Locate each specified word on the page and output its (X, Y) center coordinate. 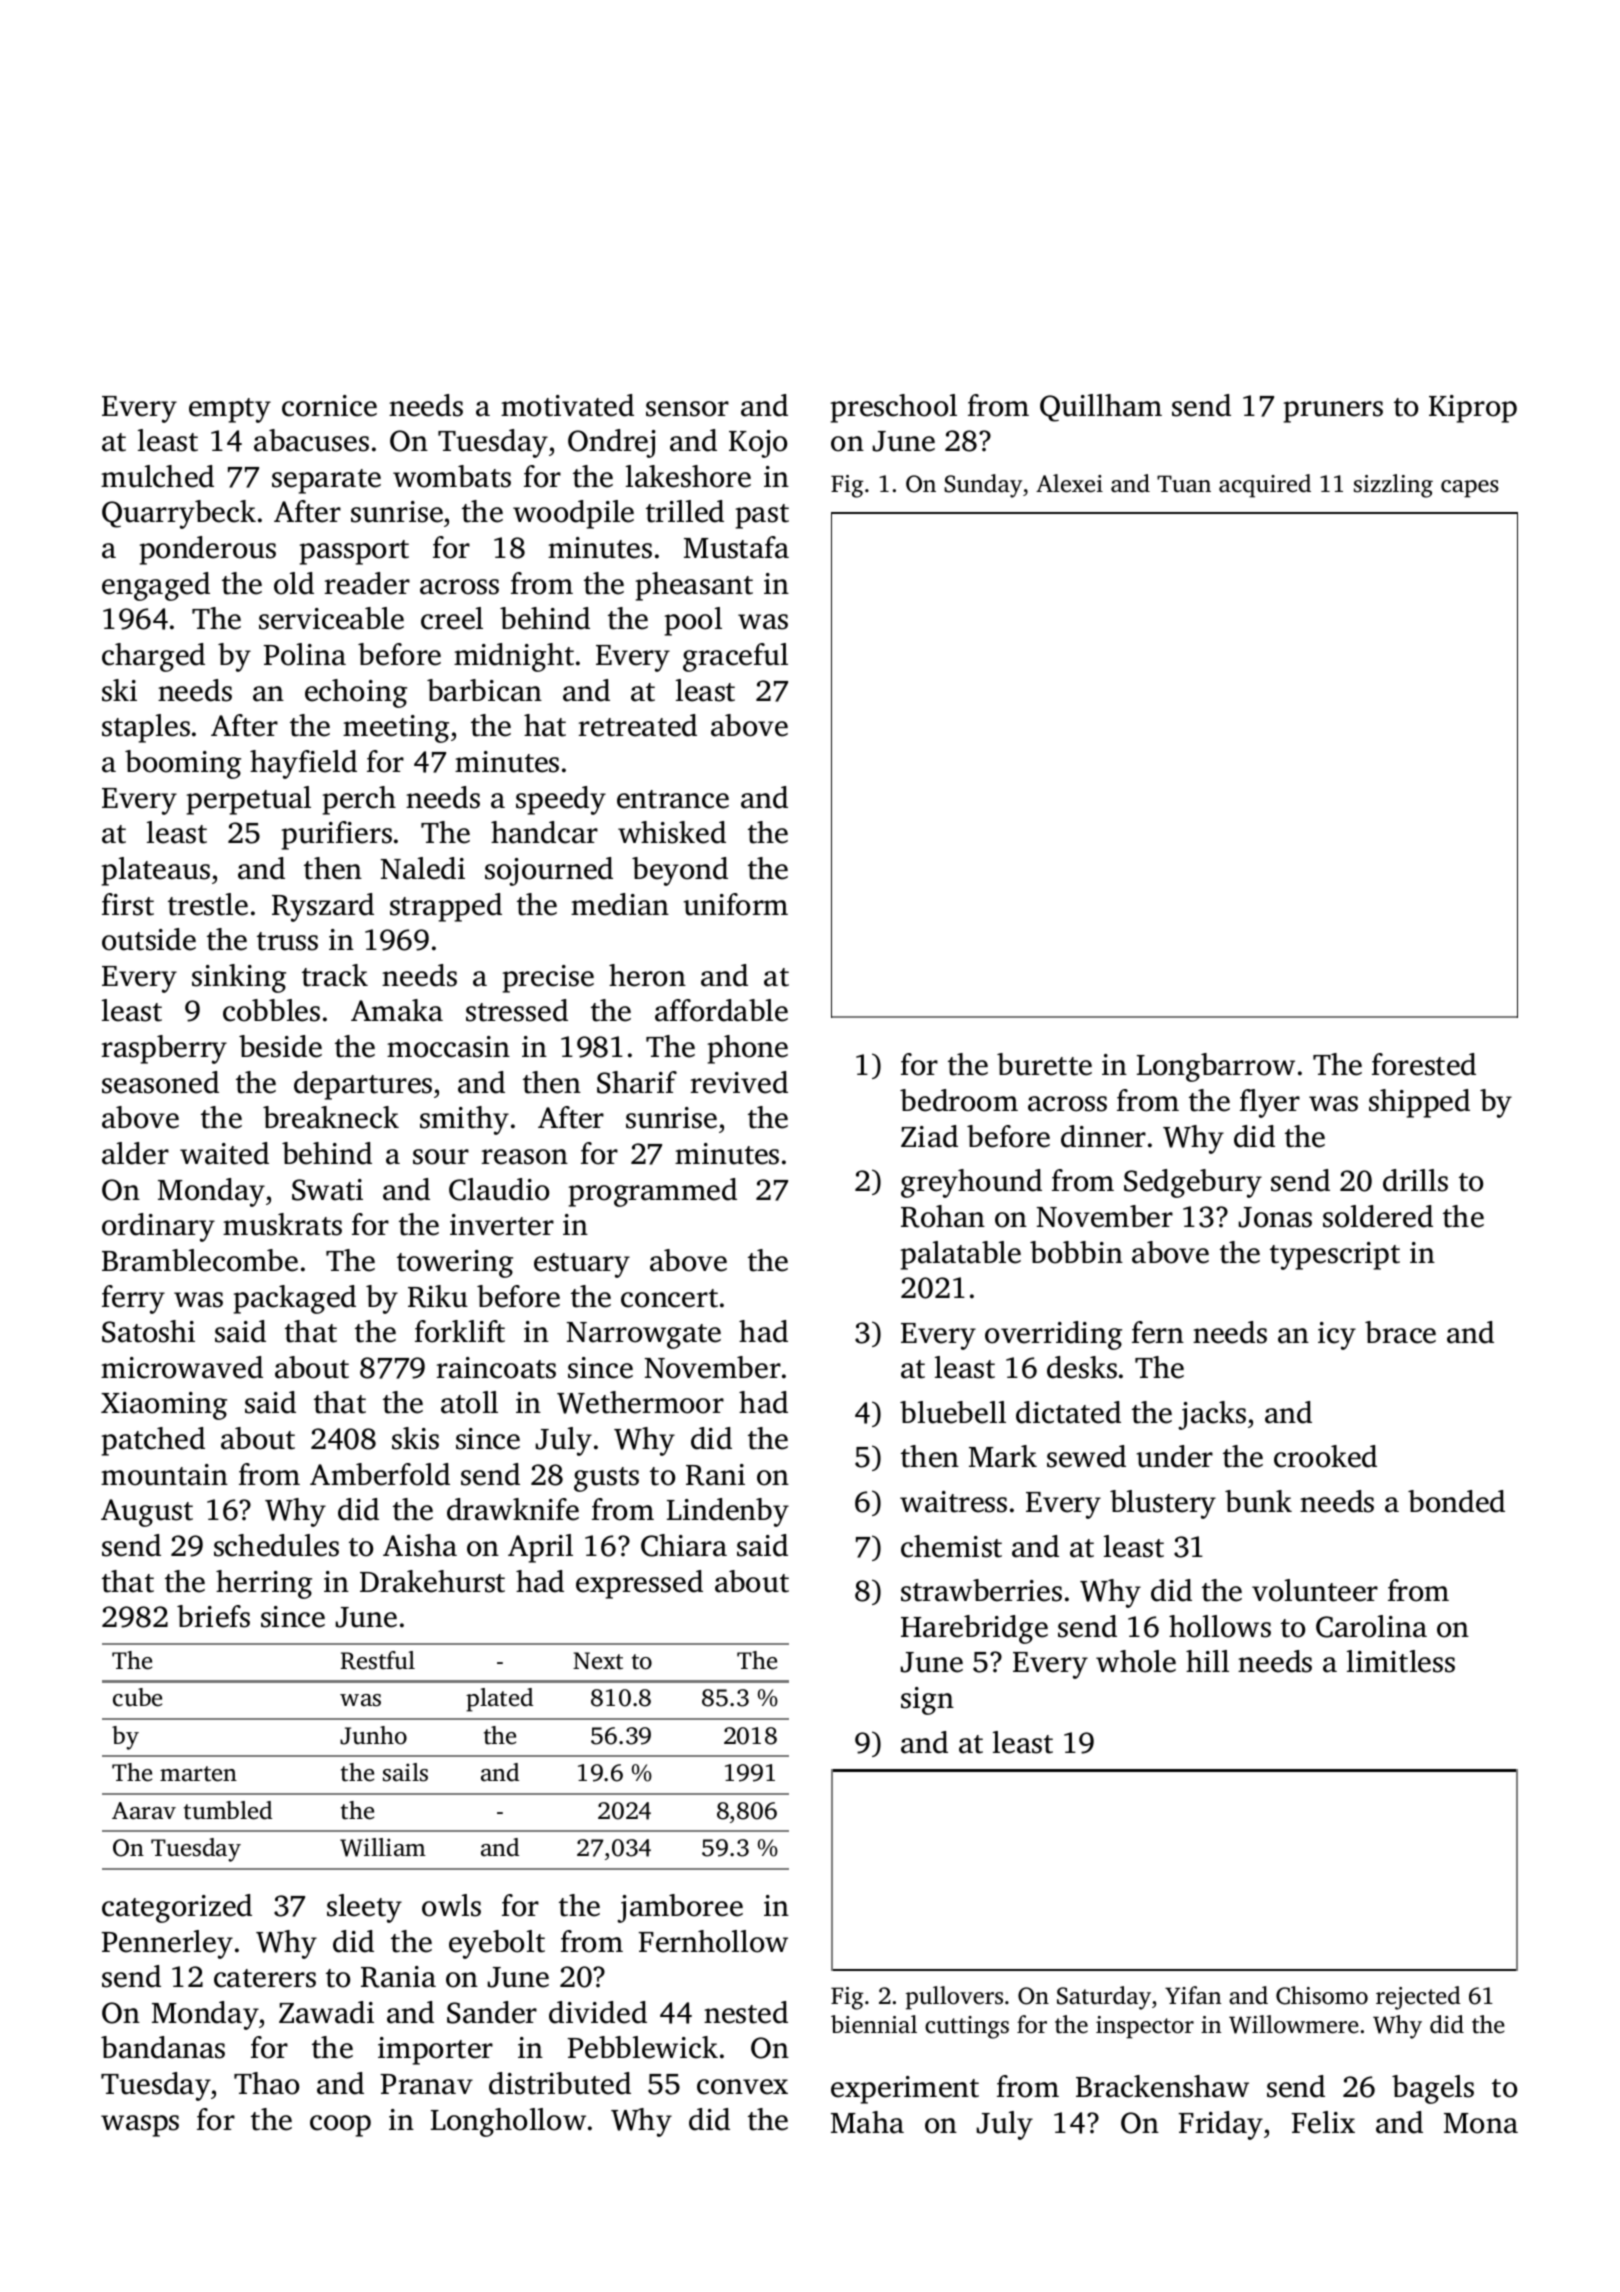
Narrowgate (643, 1335)
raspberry (164, 1049)
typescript (1335, 1256)
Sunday (983, 486)
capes (1470, 489)
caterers (265, 1978)
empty (230, 410)
